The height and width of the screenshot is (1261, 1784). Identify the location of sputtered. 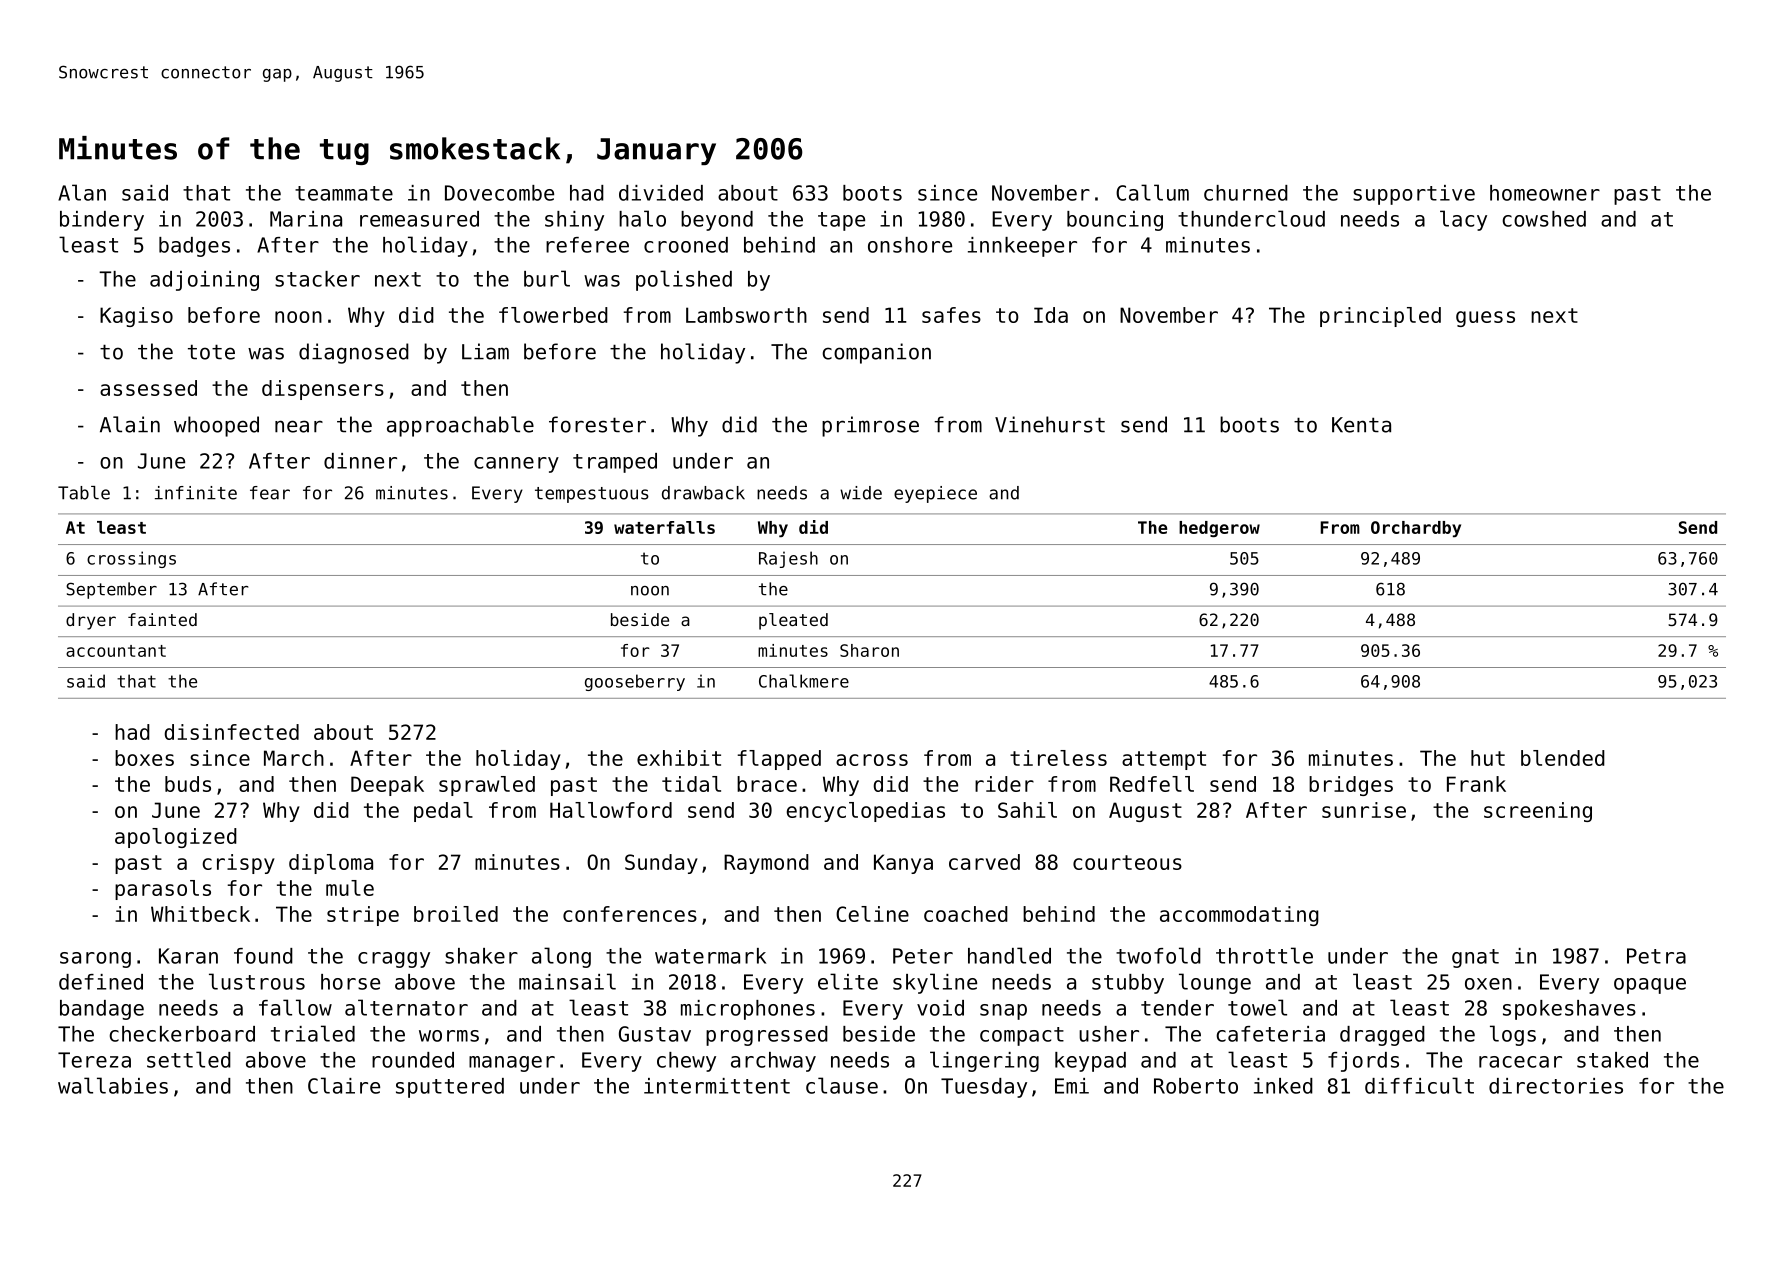
(450, 1088).
